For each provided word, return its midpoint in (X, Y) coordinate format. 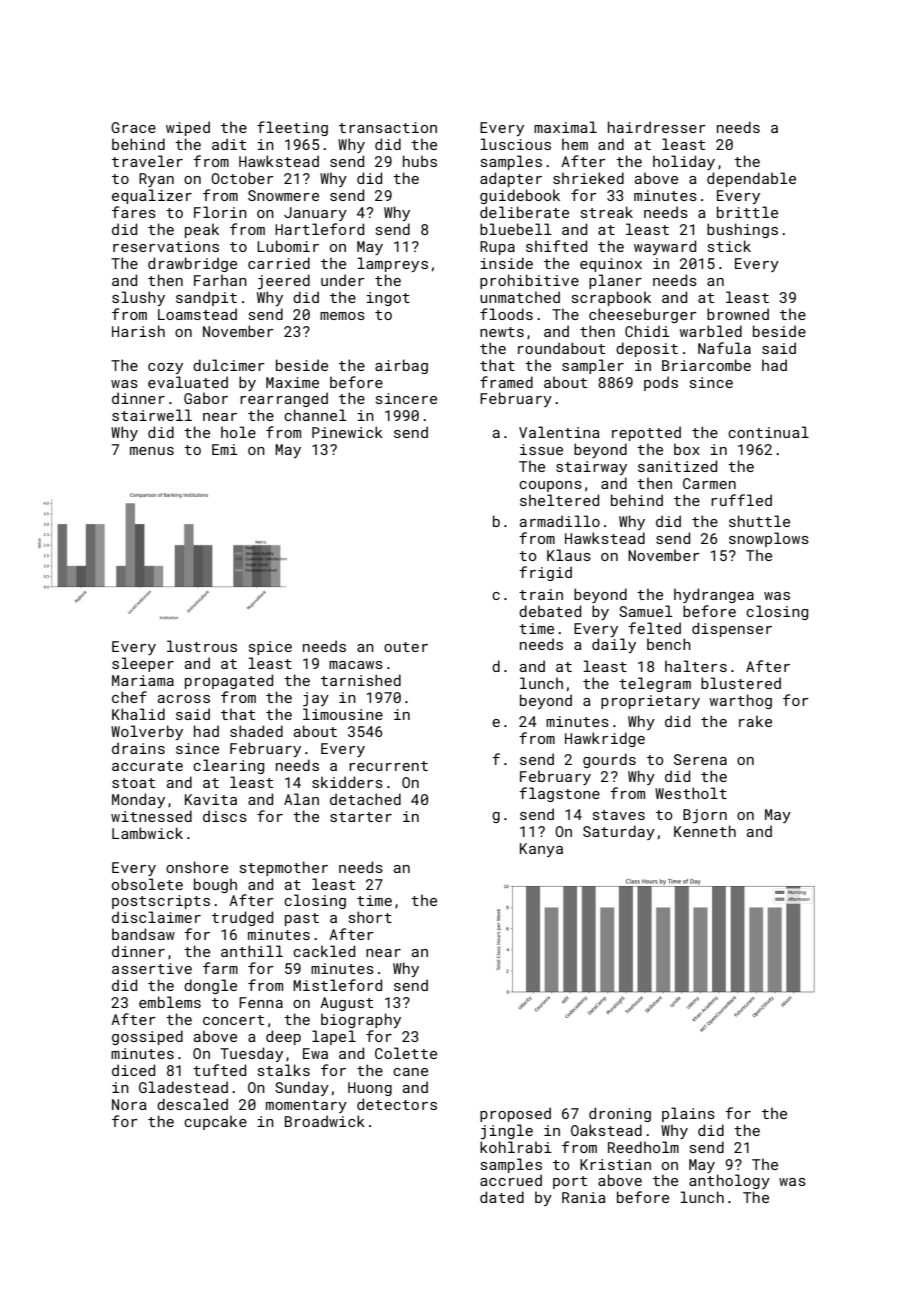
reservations (166, 246)
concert (233, 1020)
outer (406, 647)
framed (506, 382)
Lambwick (147, 833)
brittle (747, 212)
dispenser (732, 629)
